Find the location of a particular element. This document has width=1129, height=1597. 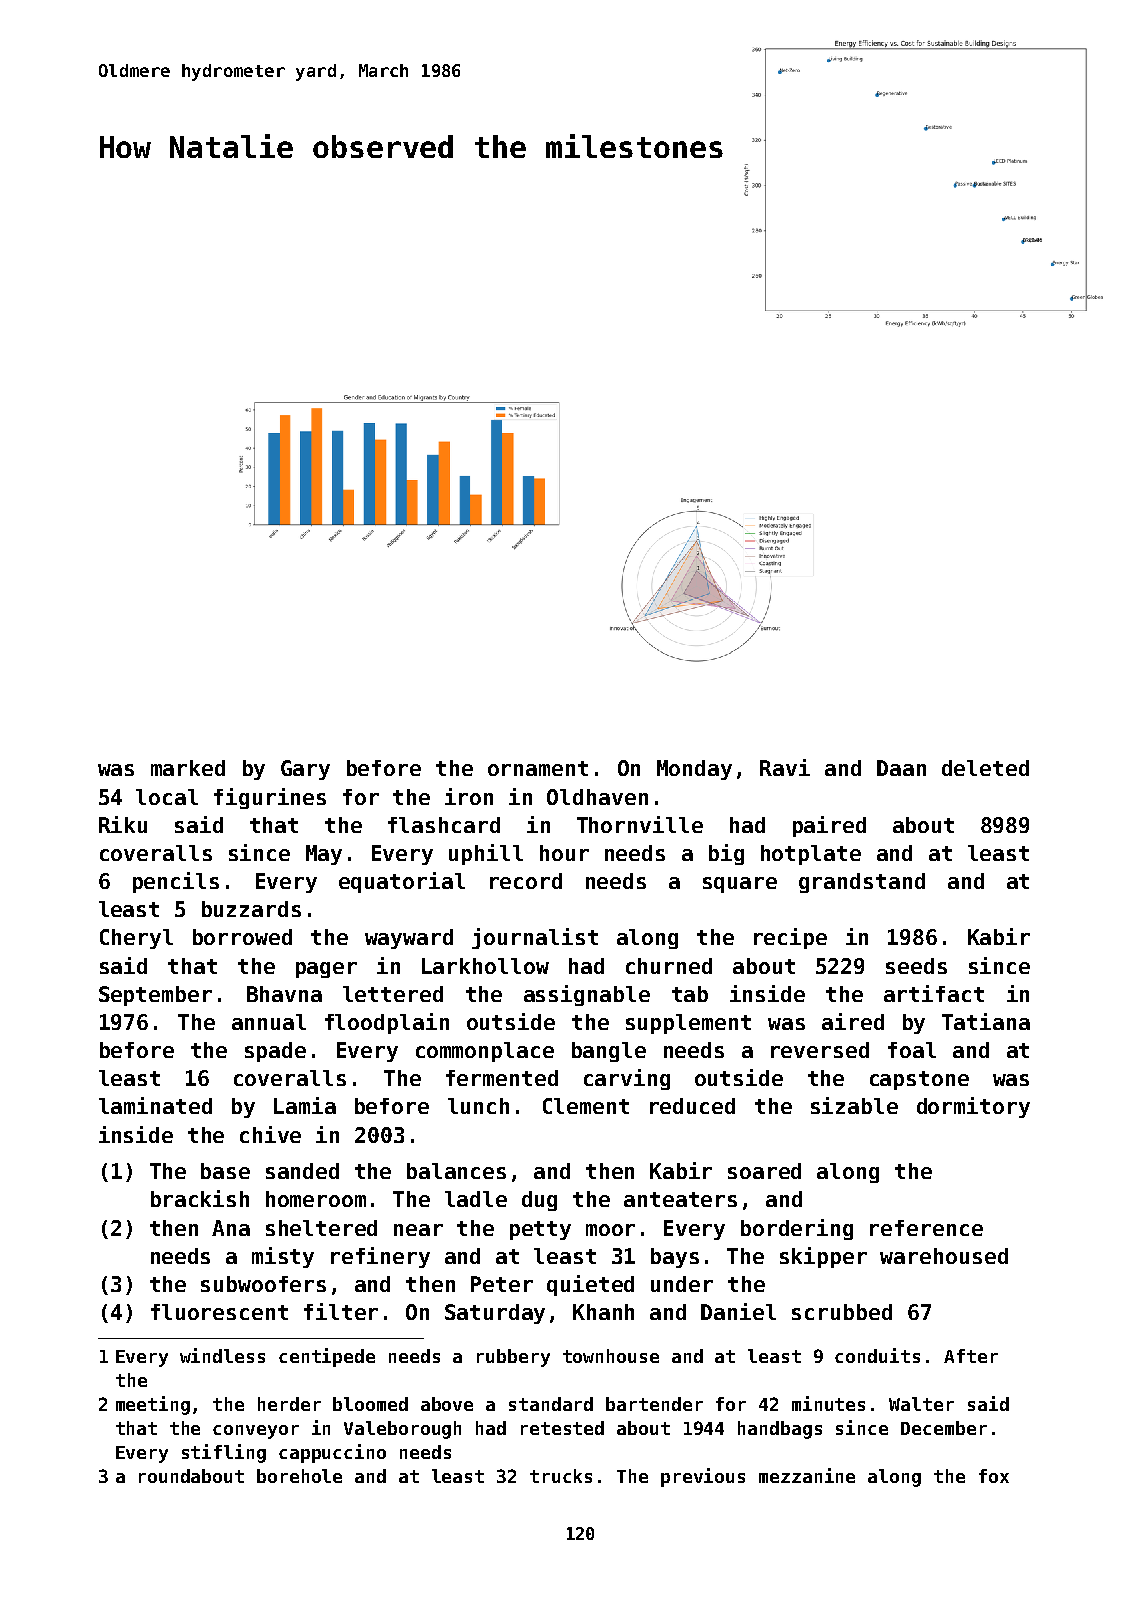

ladle is located at coordinates (476, 1199).
